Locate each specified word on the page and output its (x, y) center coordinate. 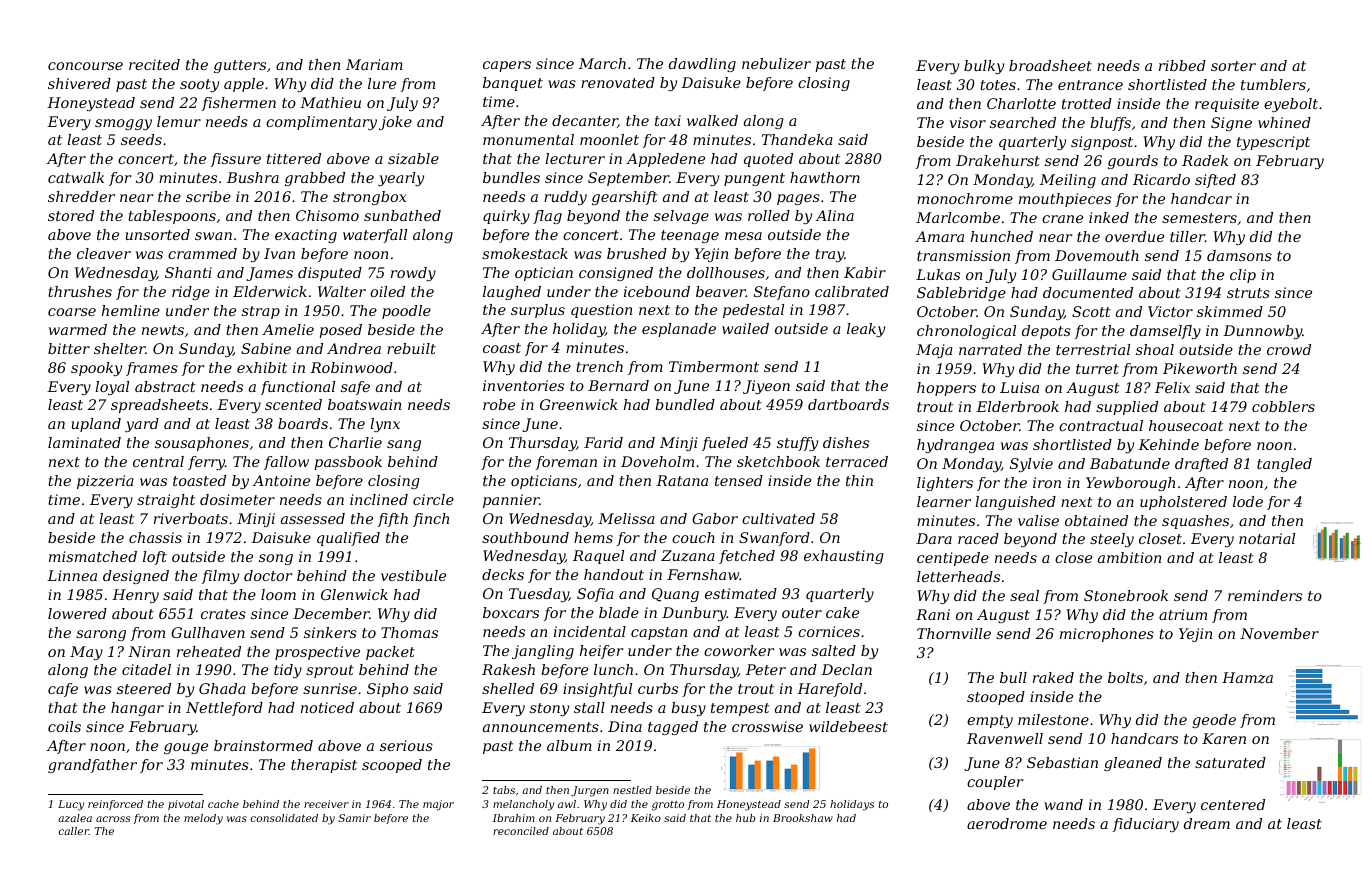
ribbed (1182, 65)
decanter (585, 121)
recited (154, 64)
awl (567, 804)
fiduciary (1146, 825)
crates (223, 614)
